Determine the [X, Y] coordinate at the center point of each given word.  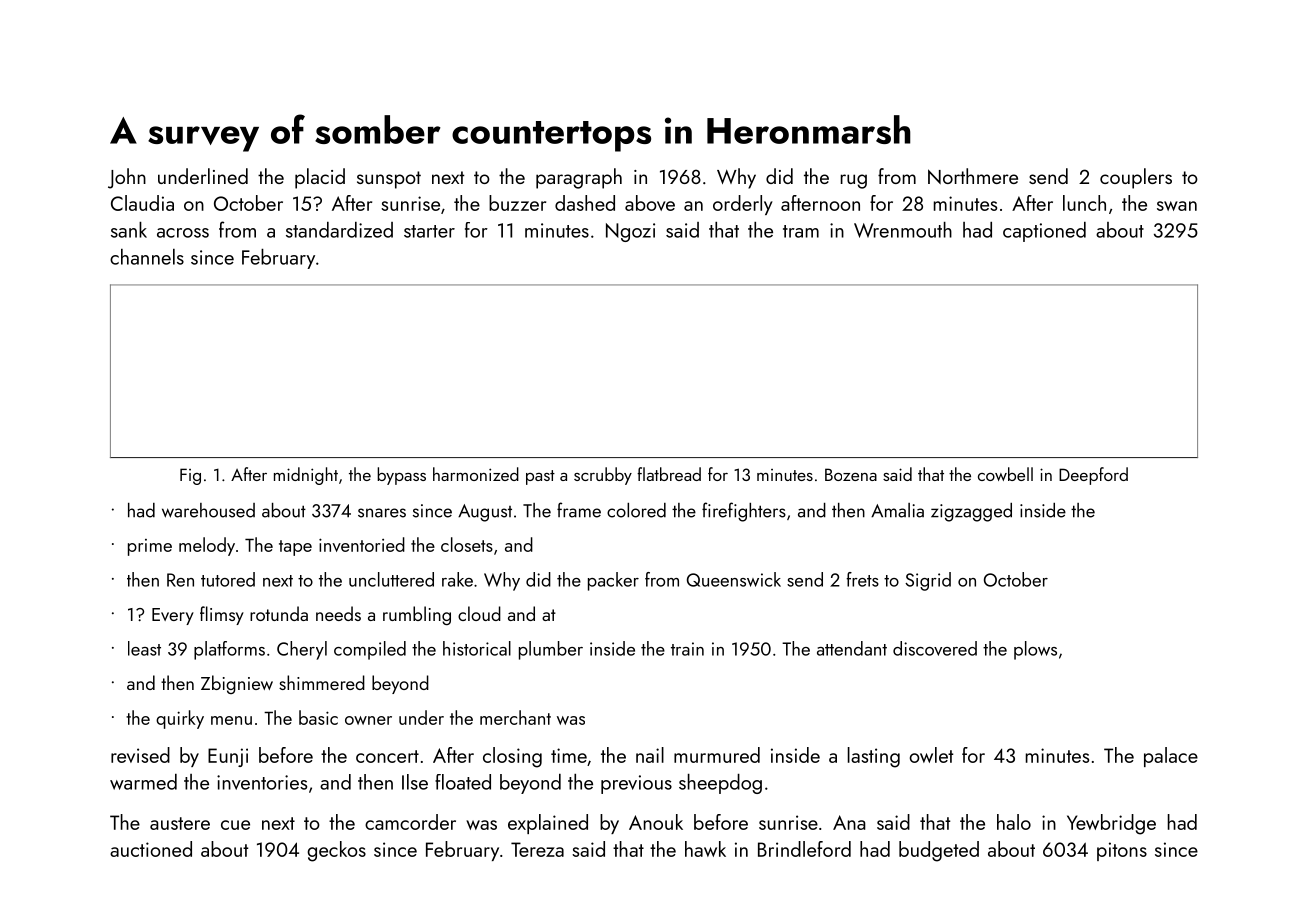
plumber [551, 650]
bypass [401, 476]
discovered [935, 648]
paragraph [579, 178]
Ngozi [630, 232]
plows [1035, 650]
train [687, 649]
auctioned [151, 849]
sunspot [389, 180]
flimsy [222, 615]
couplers [1136, 178]
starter [429, 231]
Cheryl [302, 650]
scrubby [603, 476]
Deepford [1093, 476]
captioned [1044, 232]
